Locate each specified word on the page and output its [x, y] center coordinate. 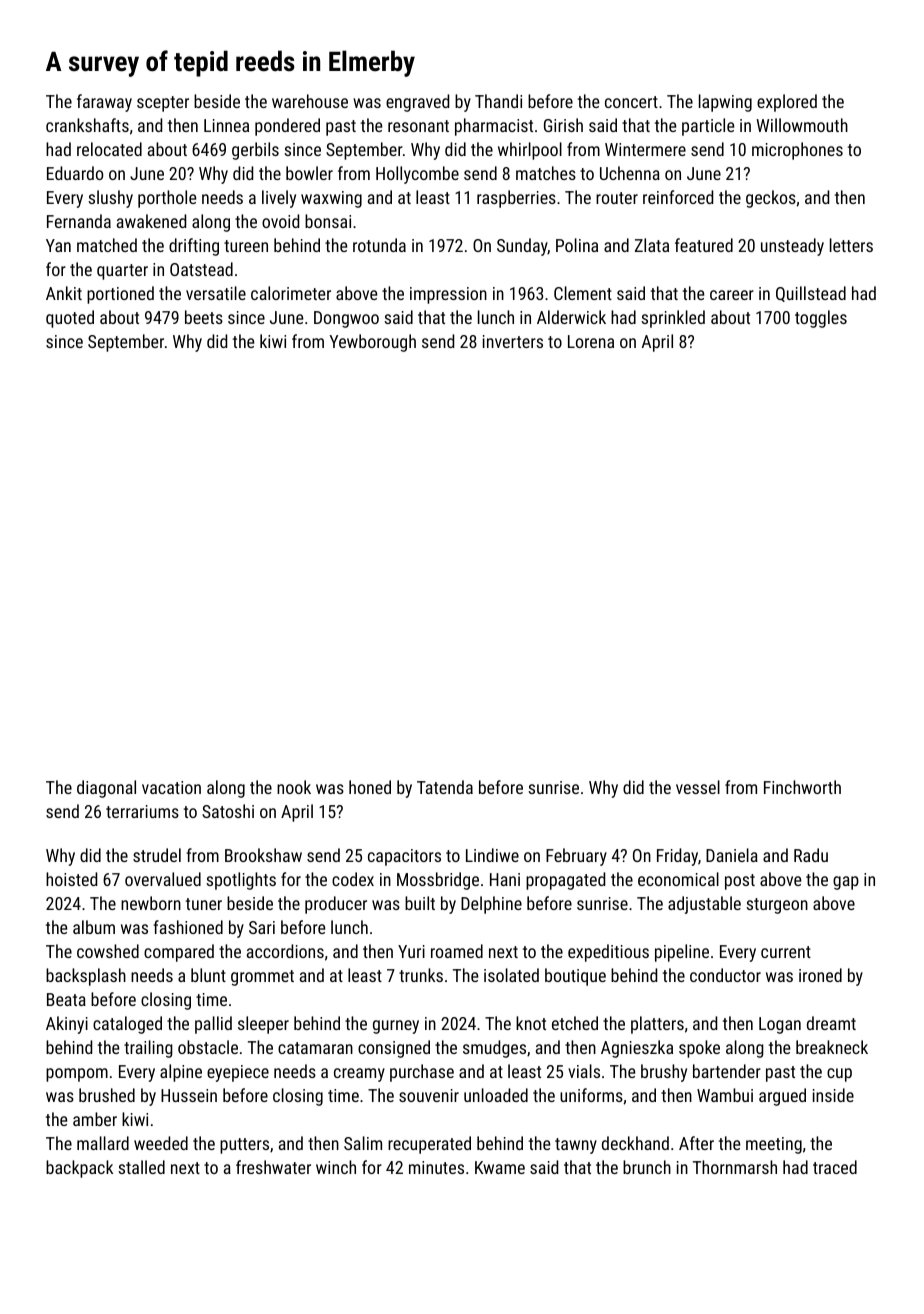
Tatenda [445, 787]
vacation [171, 787]
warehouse [310, 101]
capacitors [404, 857]
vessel [698, 787]
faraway [104, 103]
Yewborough [372, 343]
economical [678, 879]
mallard [103, 1143]
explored [787, 103]
